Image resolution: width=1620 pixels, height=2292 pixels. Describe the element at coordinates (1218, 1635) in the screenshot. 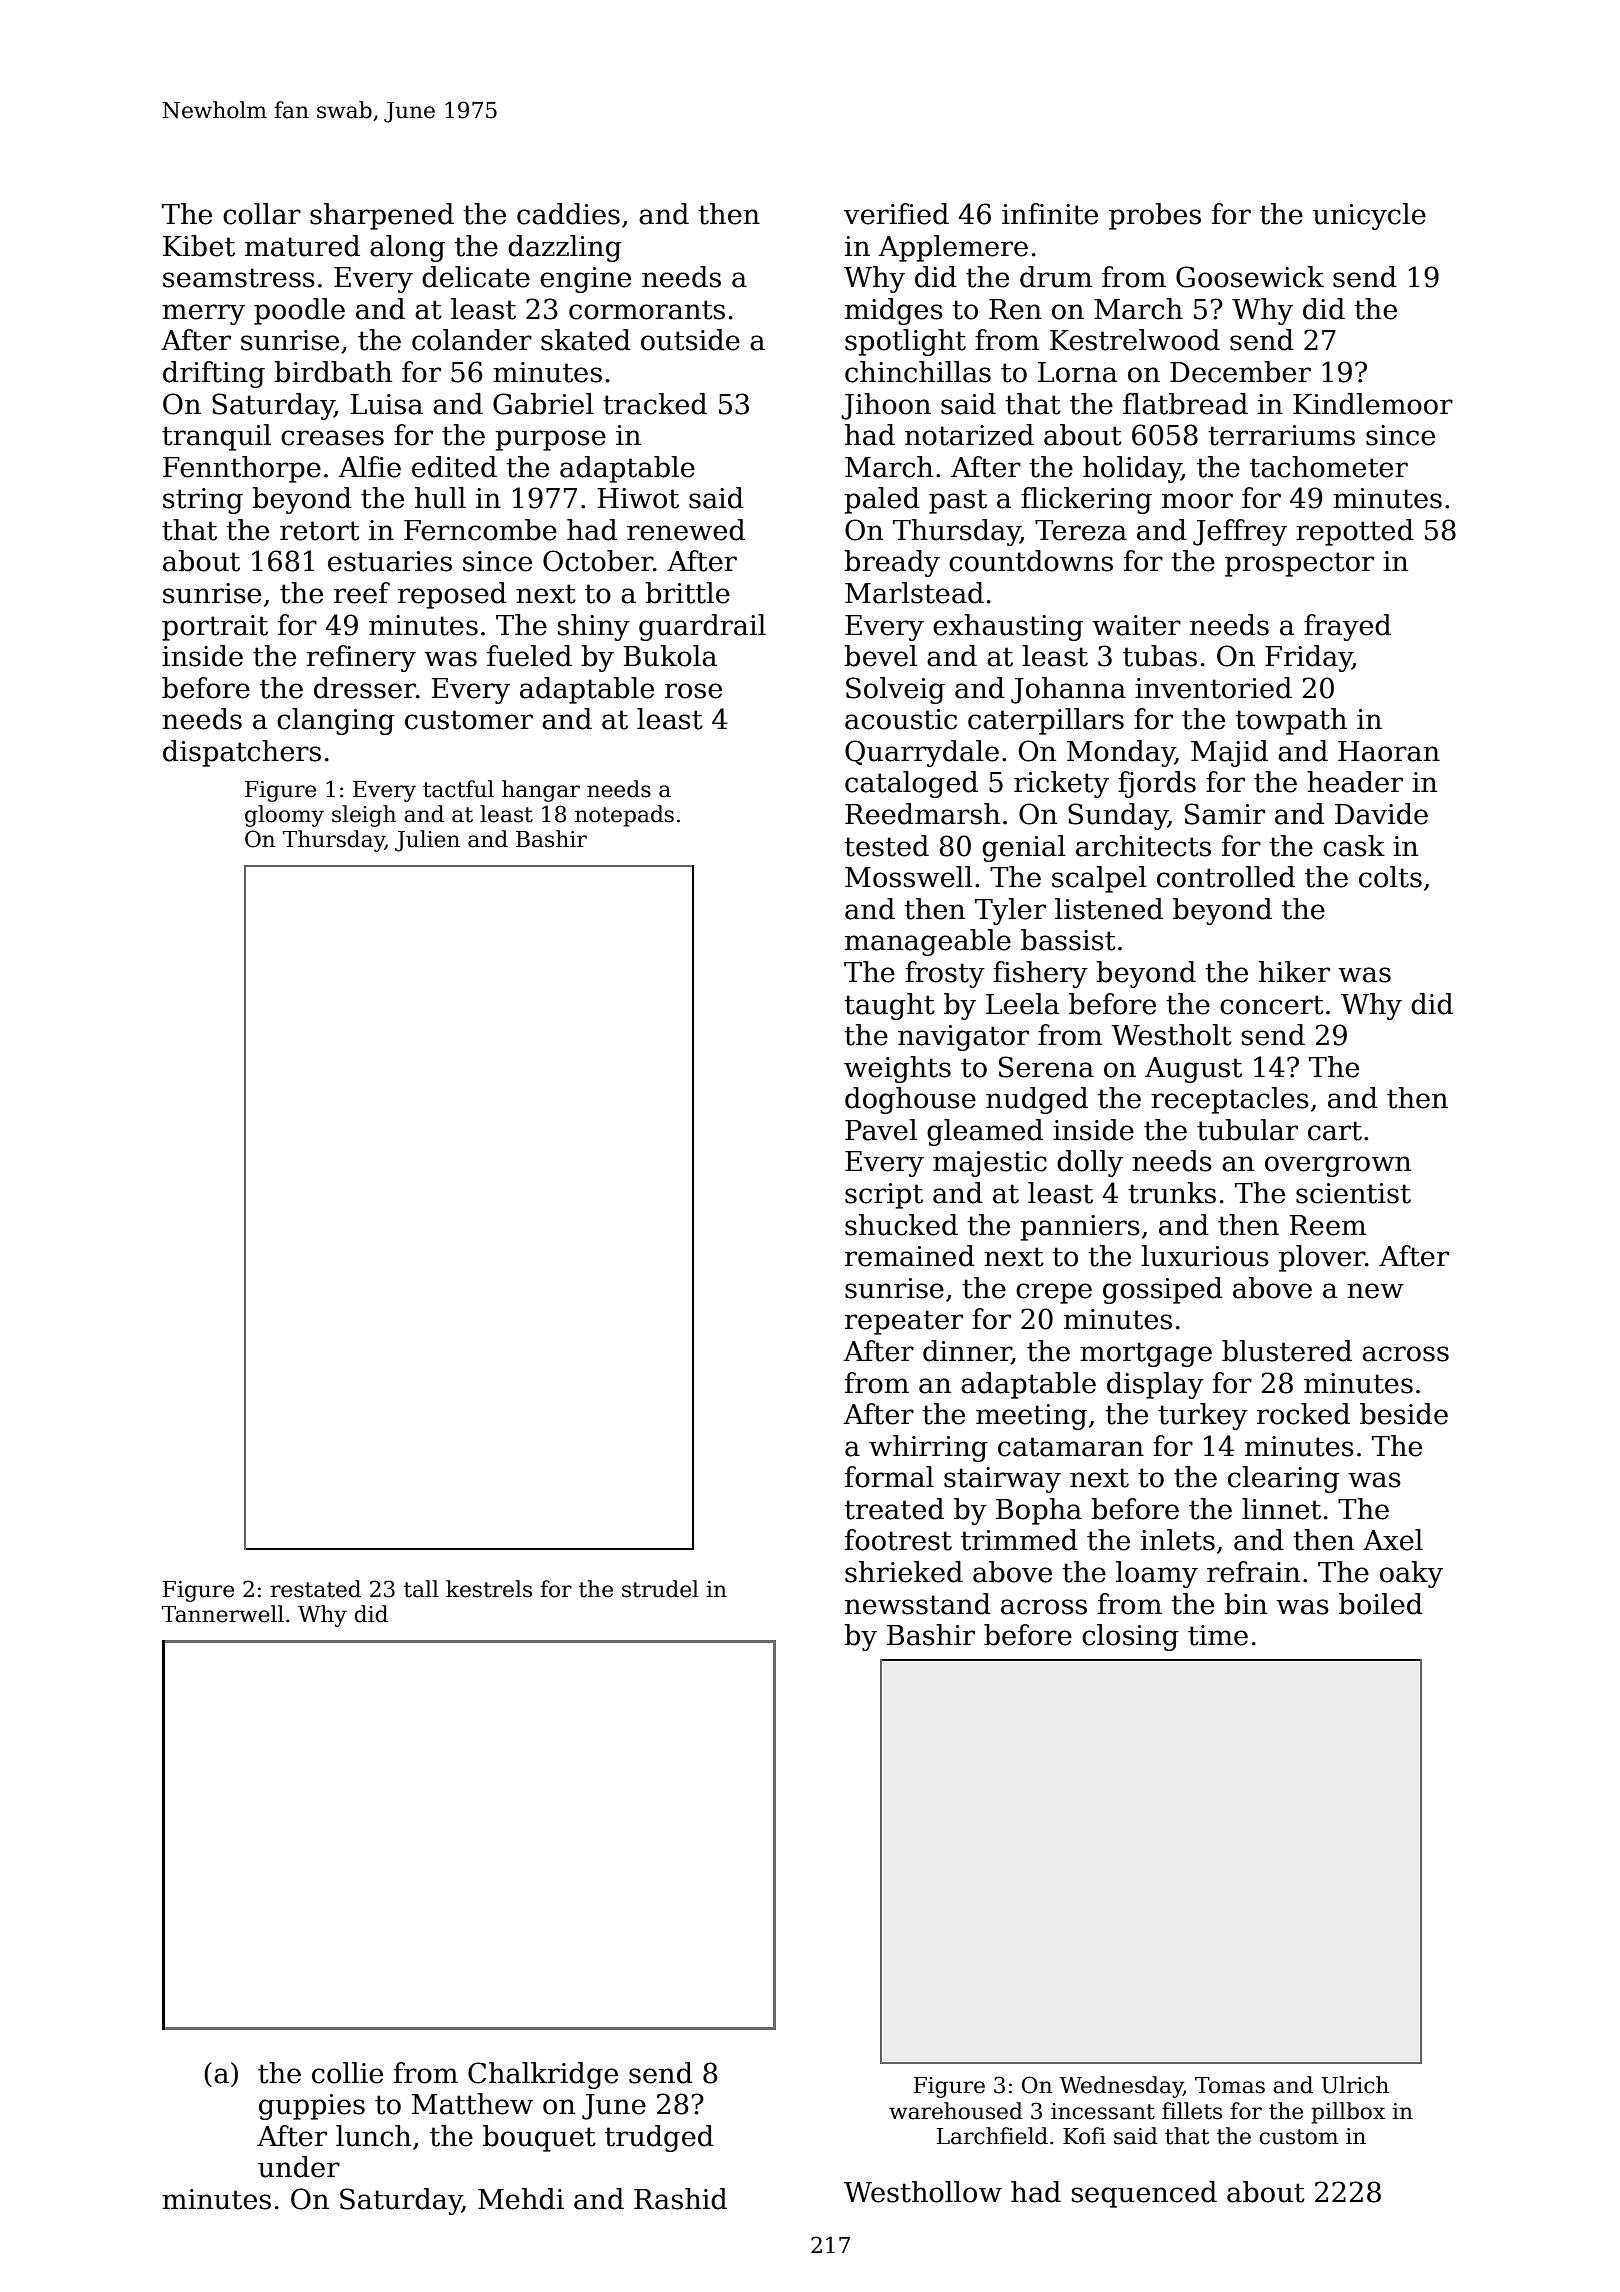

I see `time` at that location.
